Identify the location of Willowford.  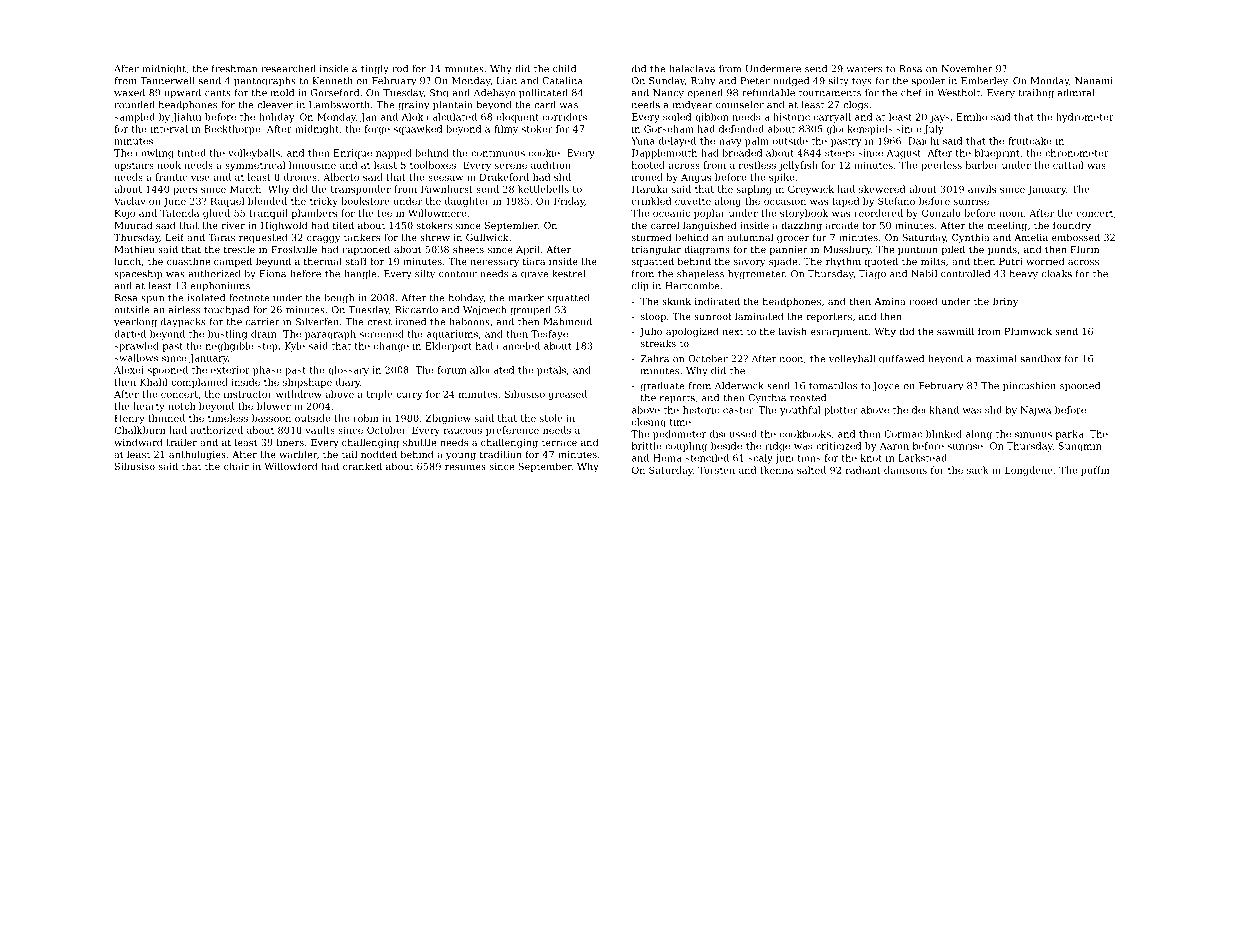
(291, 466).
